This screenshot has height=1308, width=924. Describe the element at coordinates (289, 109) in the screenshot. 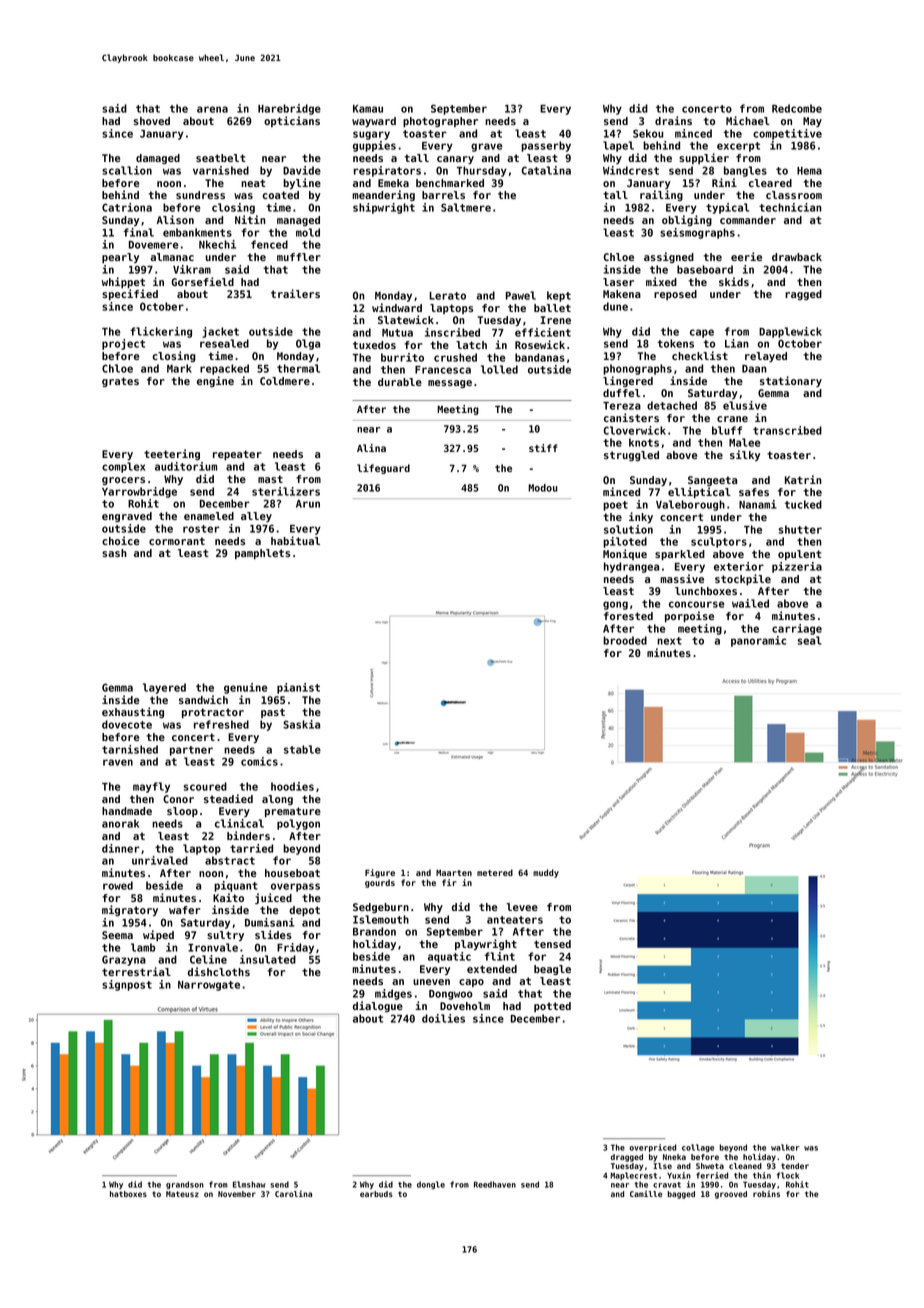

I see `Harebridge` at that location.
